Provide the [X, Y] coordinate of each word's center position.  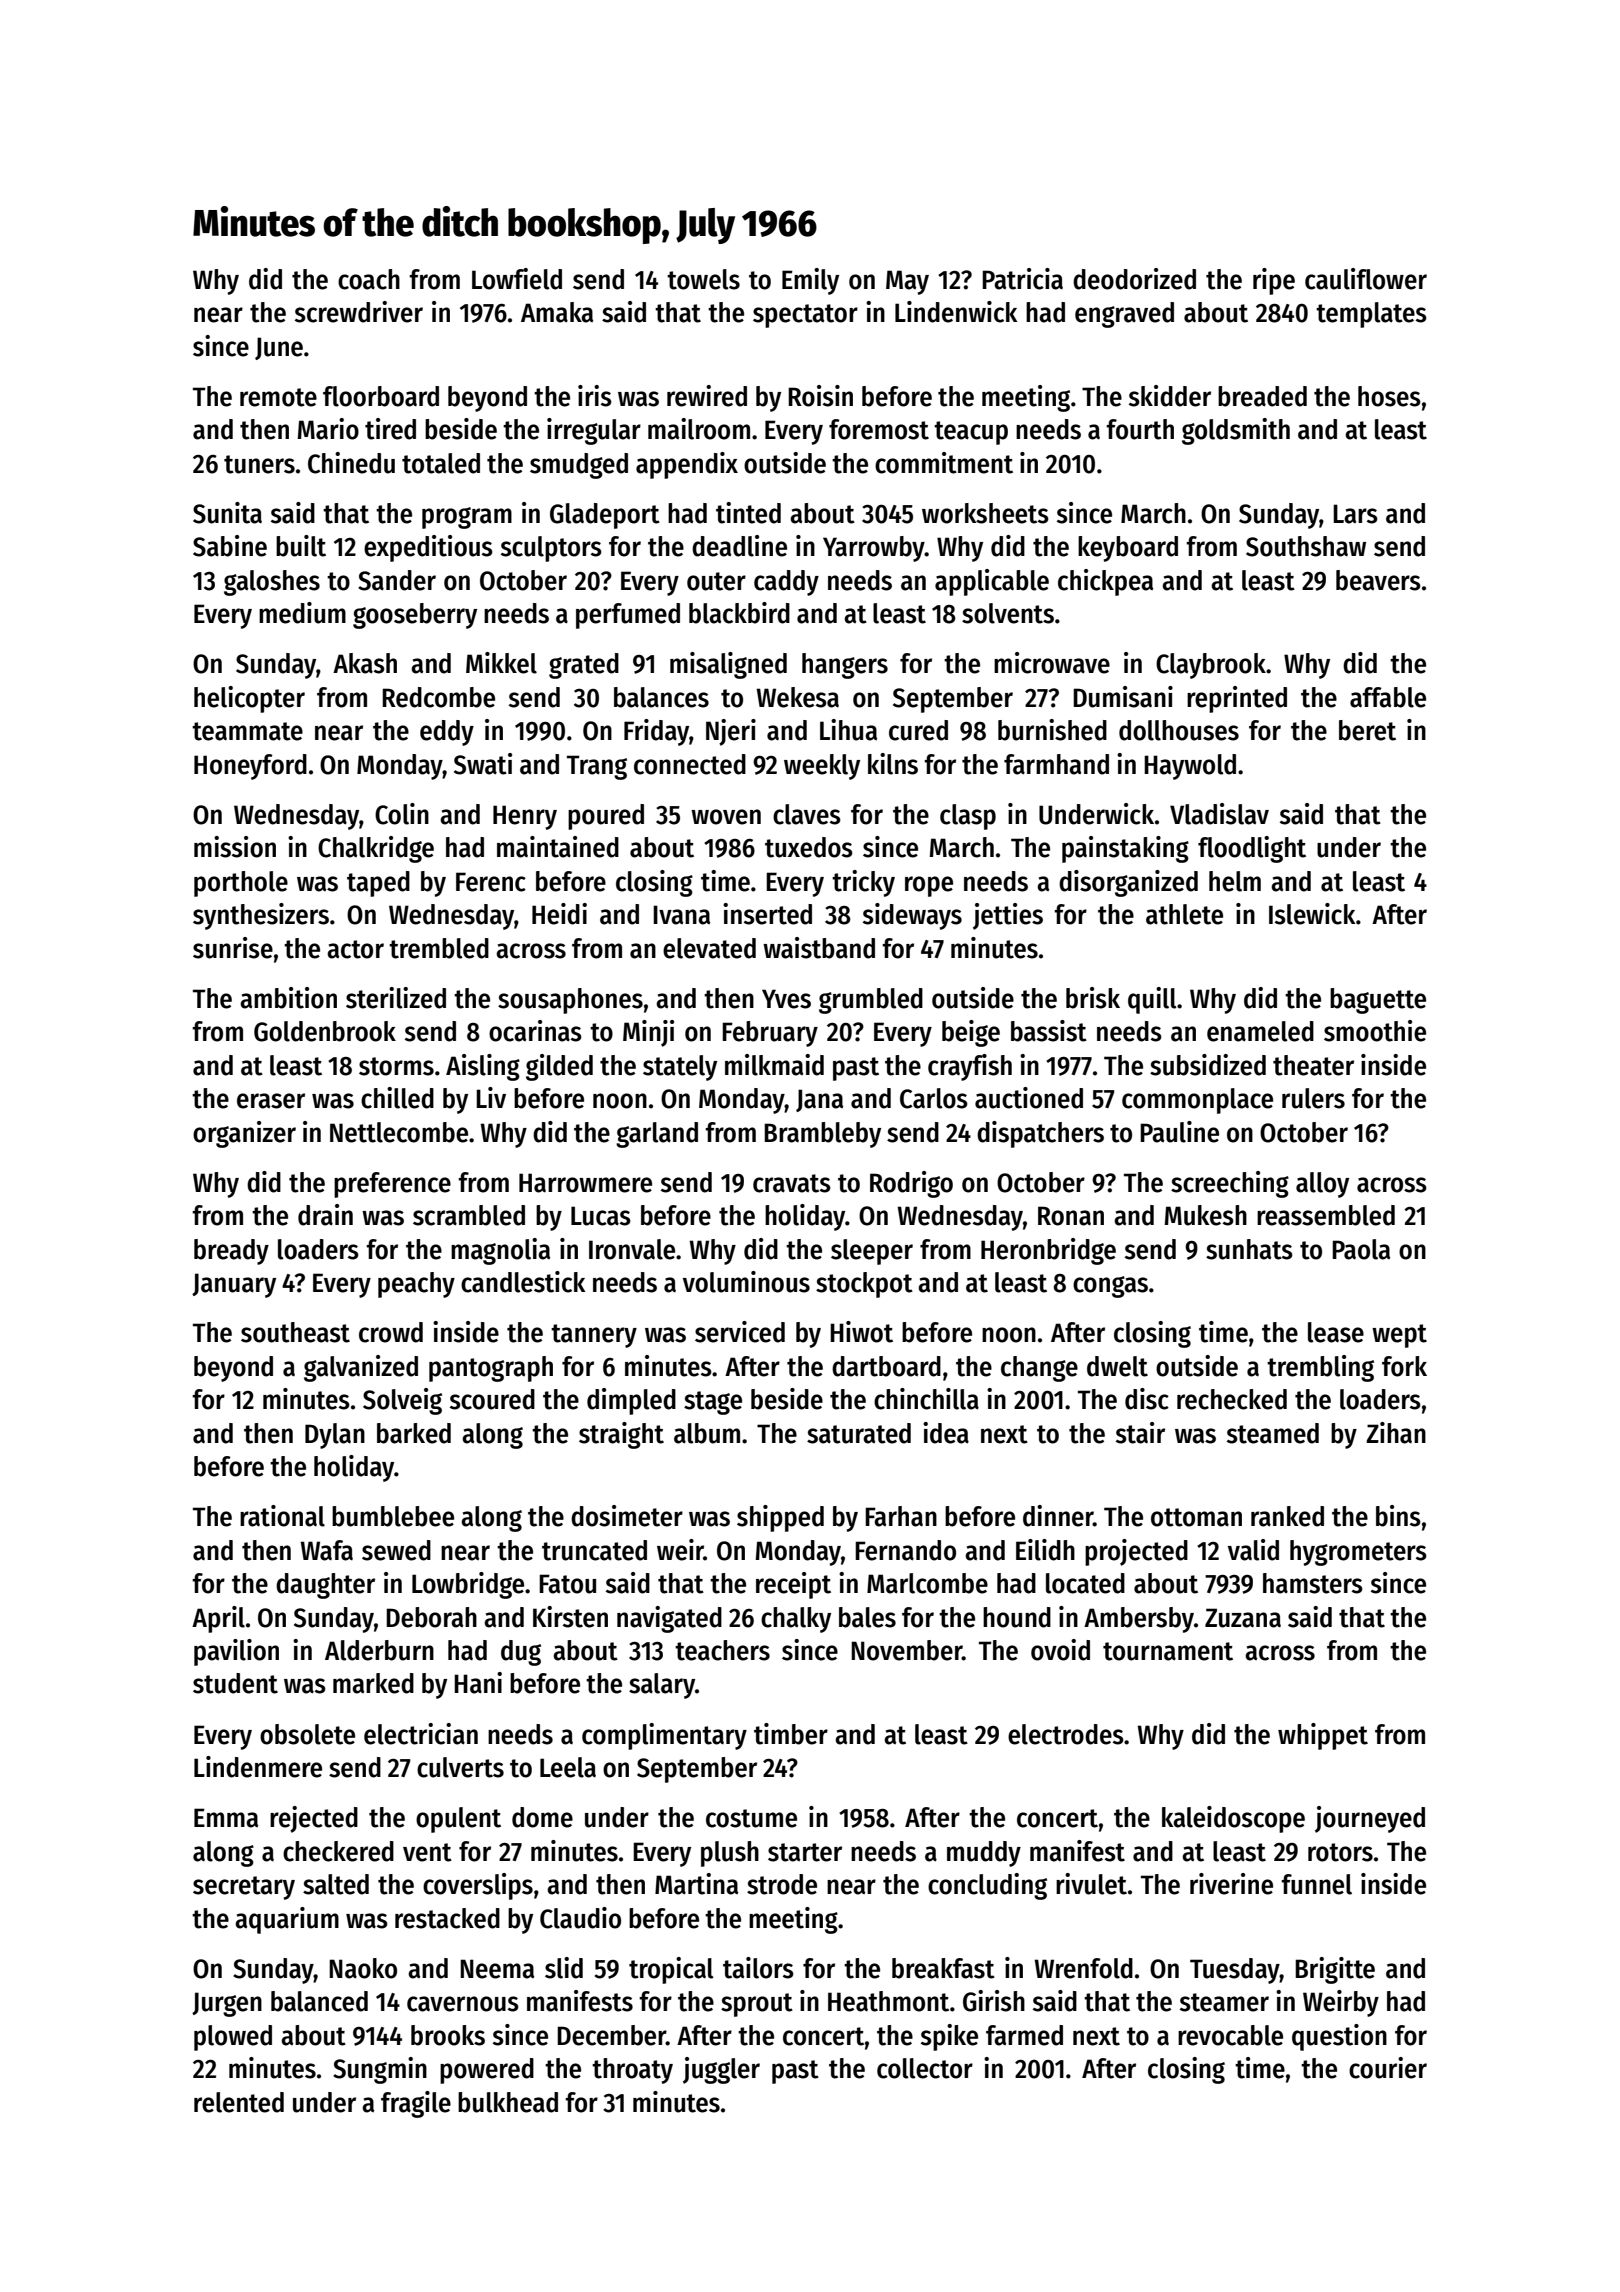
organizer [244, 1134]
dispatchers [1040, 1134]
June [279, 348]
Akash [365, 663]
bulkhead [508, 2102]
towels [703, 279]
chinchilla [926, 1399]
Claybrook [1211, 666]
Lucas [601, 1216]
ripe [1274, 281]
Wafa [326, 1550]
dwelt [1117, 1366]
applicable [992, 582]
